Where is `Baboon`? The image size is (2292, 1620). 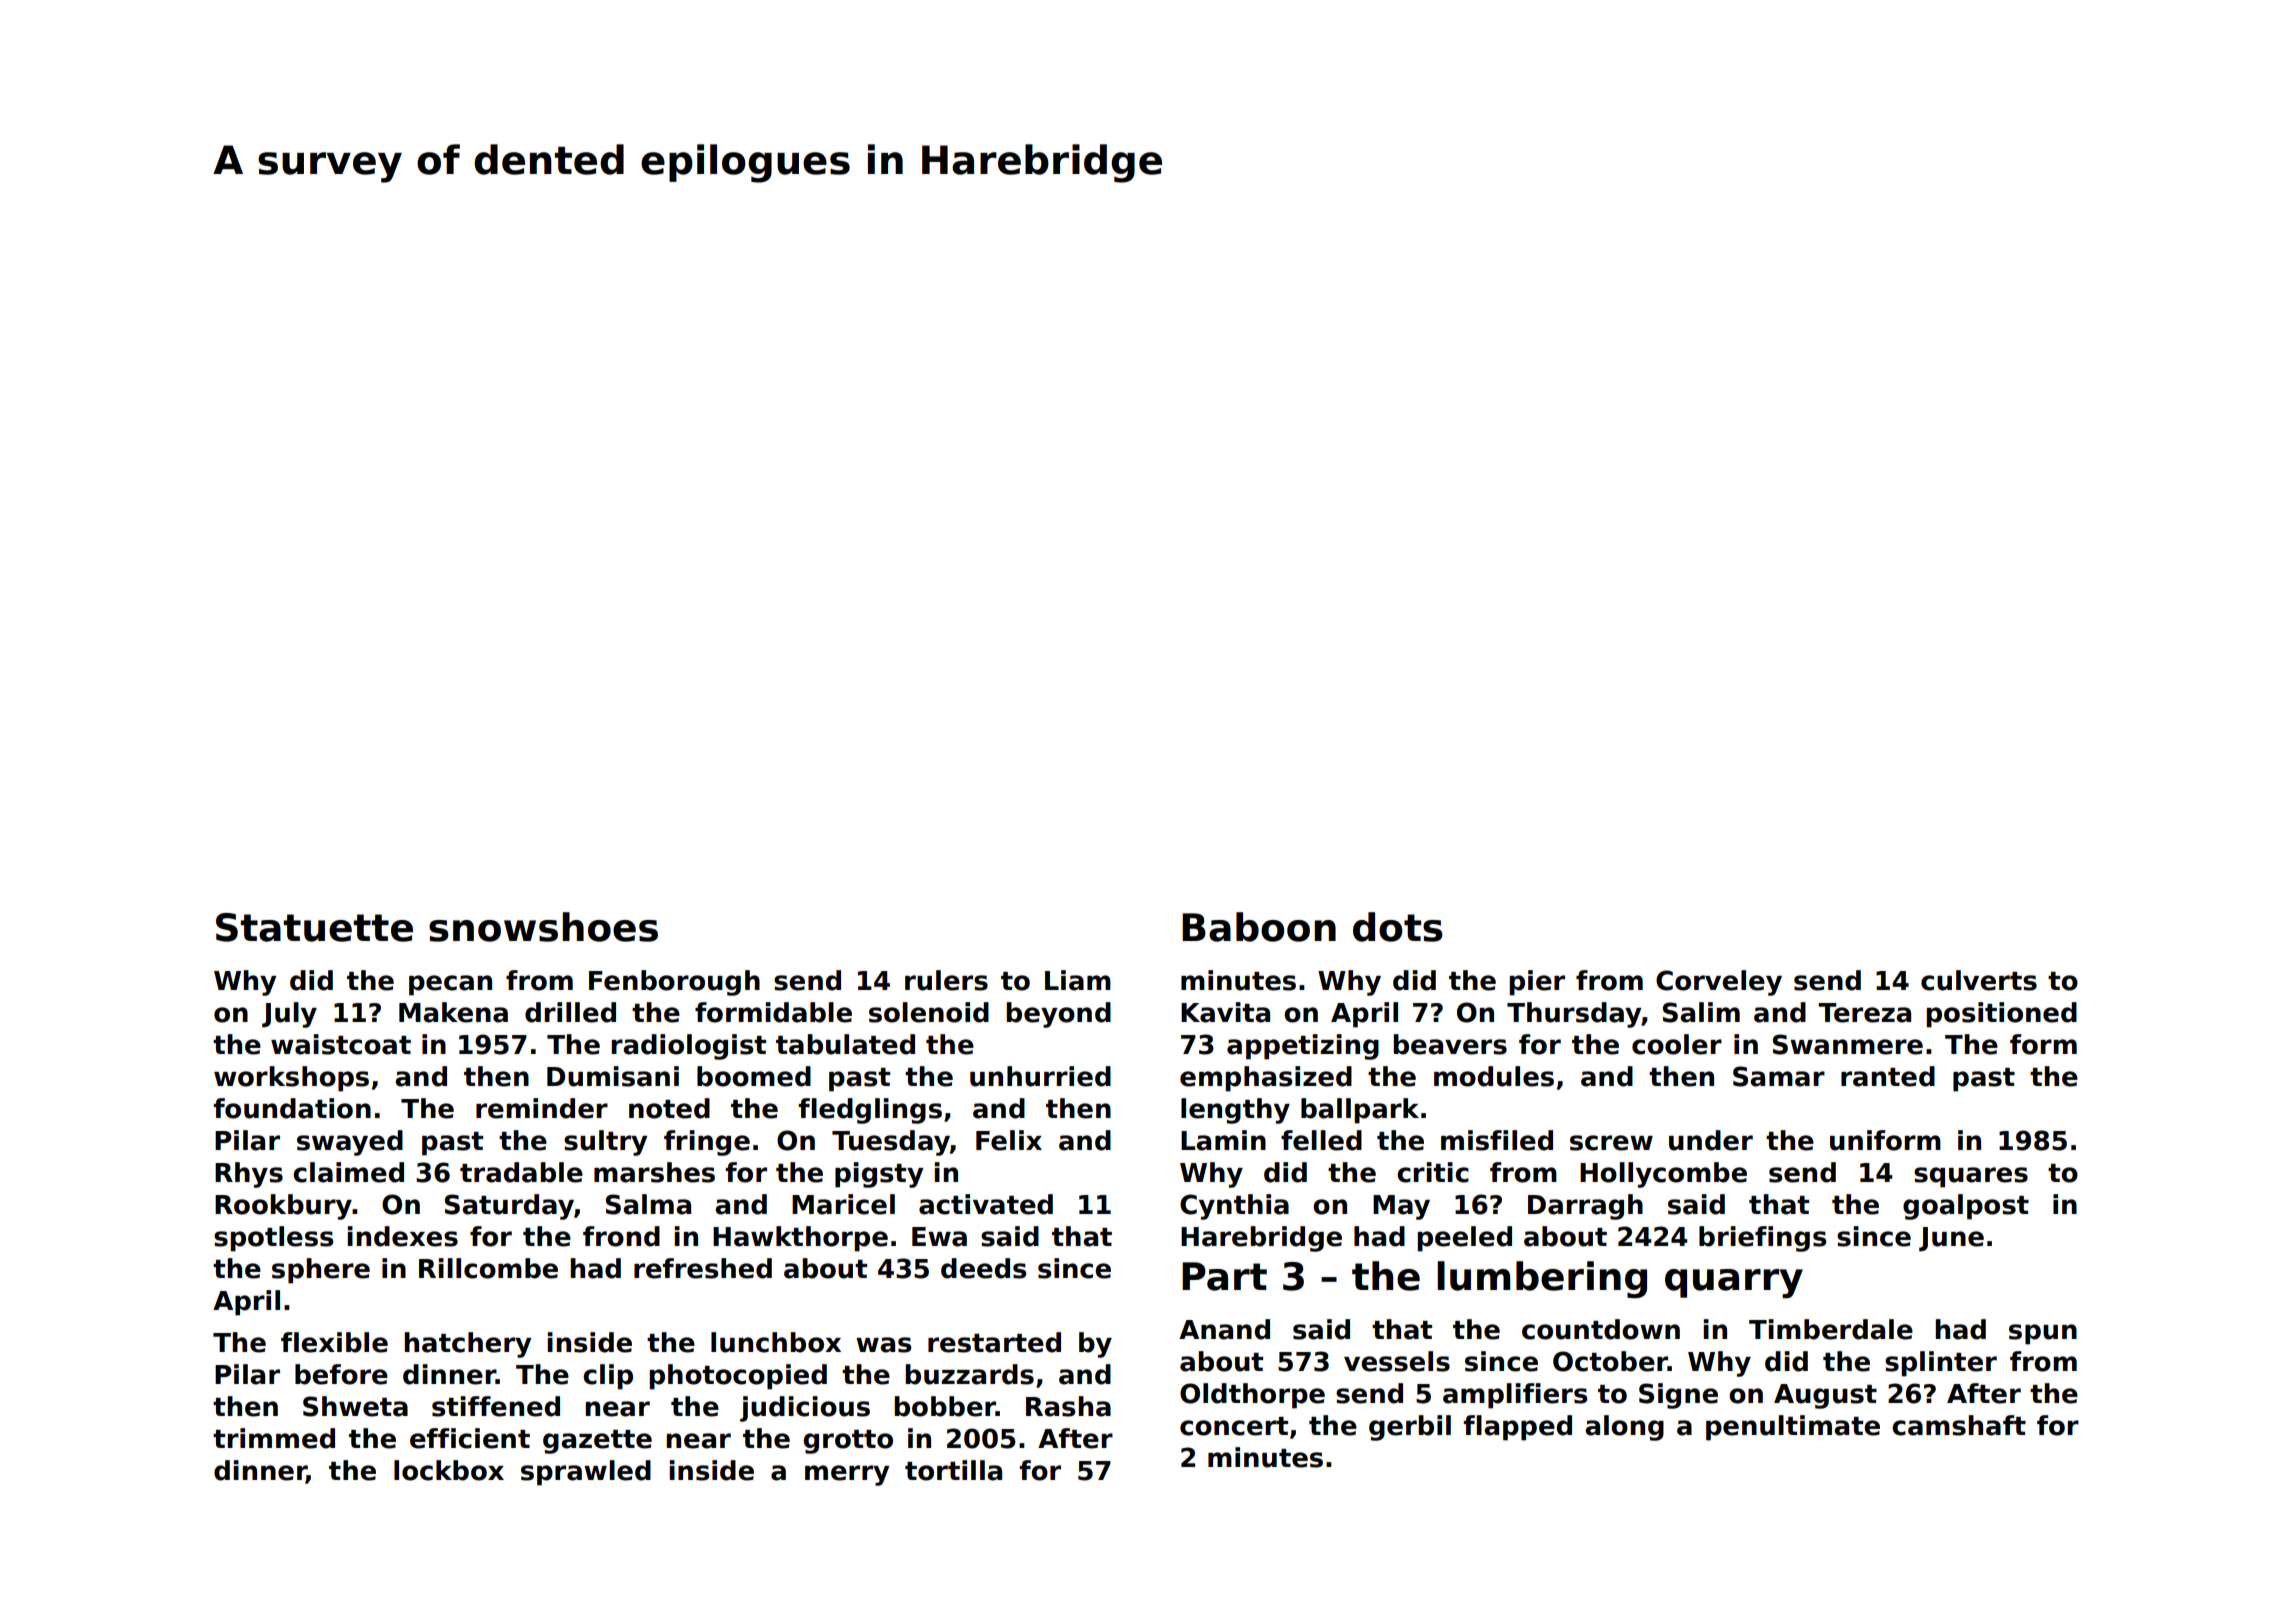
Baboon is located at coordinates (1259, 927).
